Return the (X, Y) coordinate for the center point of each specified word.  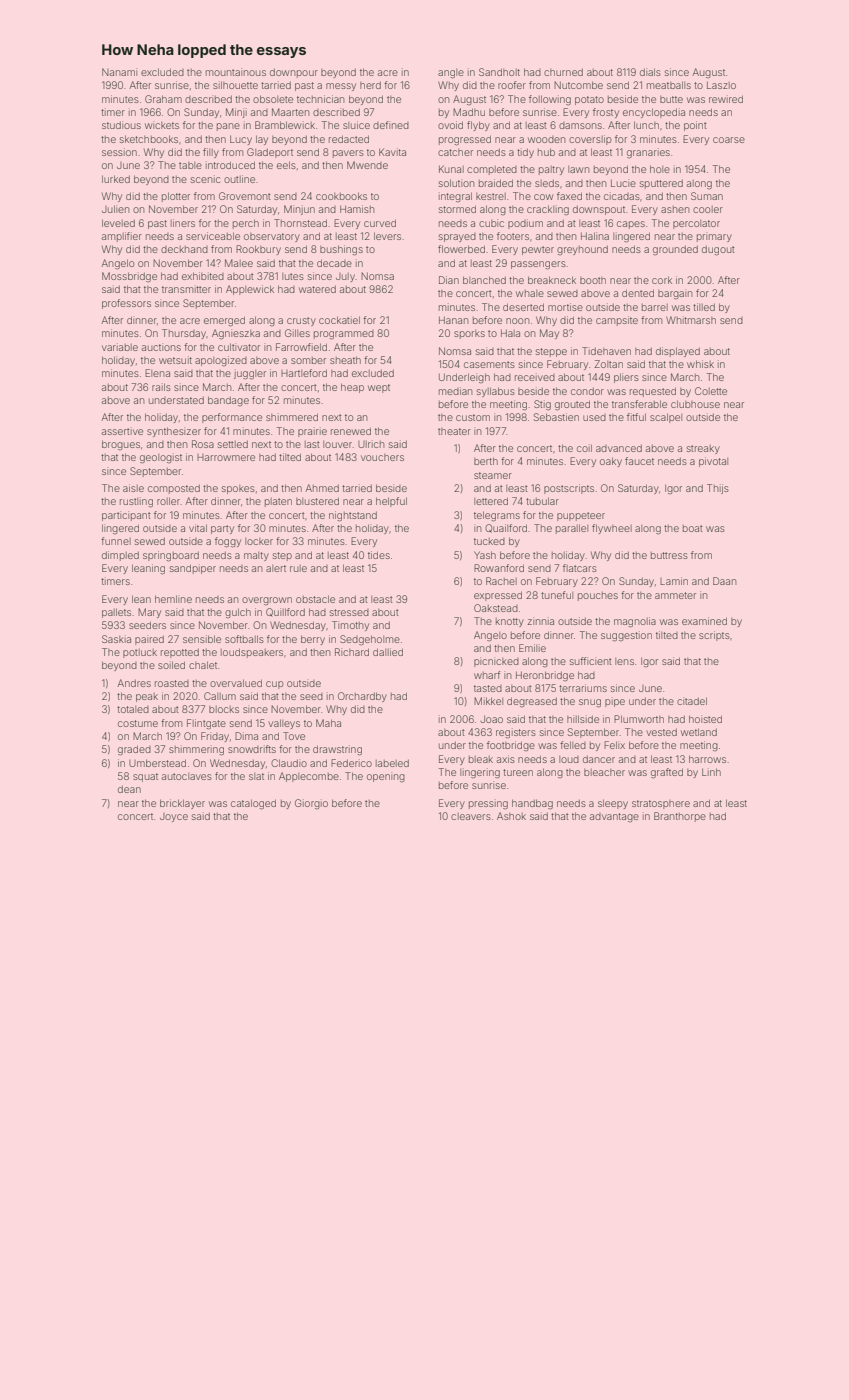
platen (278, 502)
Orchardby (362, 697)
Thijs (718, 489)
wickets (162, 125)
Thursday (184, 334)
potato (589, 100)
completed (492, 170)
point (695, 126)
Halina (595, 236)
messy (341, 87)
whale (530, 293)
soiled (171, 665)
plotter (176, 197)
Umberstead (157, 763)
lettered (491, 501)
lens (624, 661)
